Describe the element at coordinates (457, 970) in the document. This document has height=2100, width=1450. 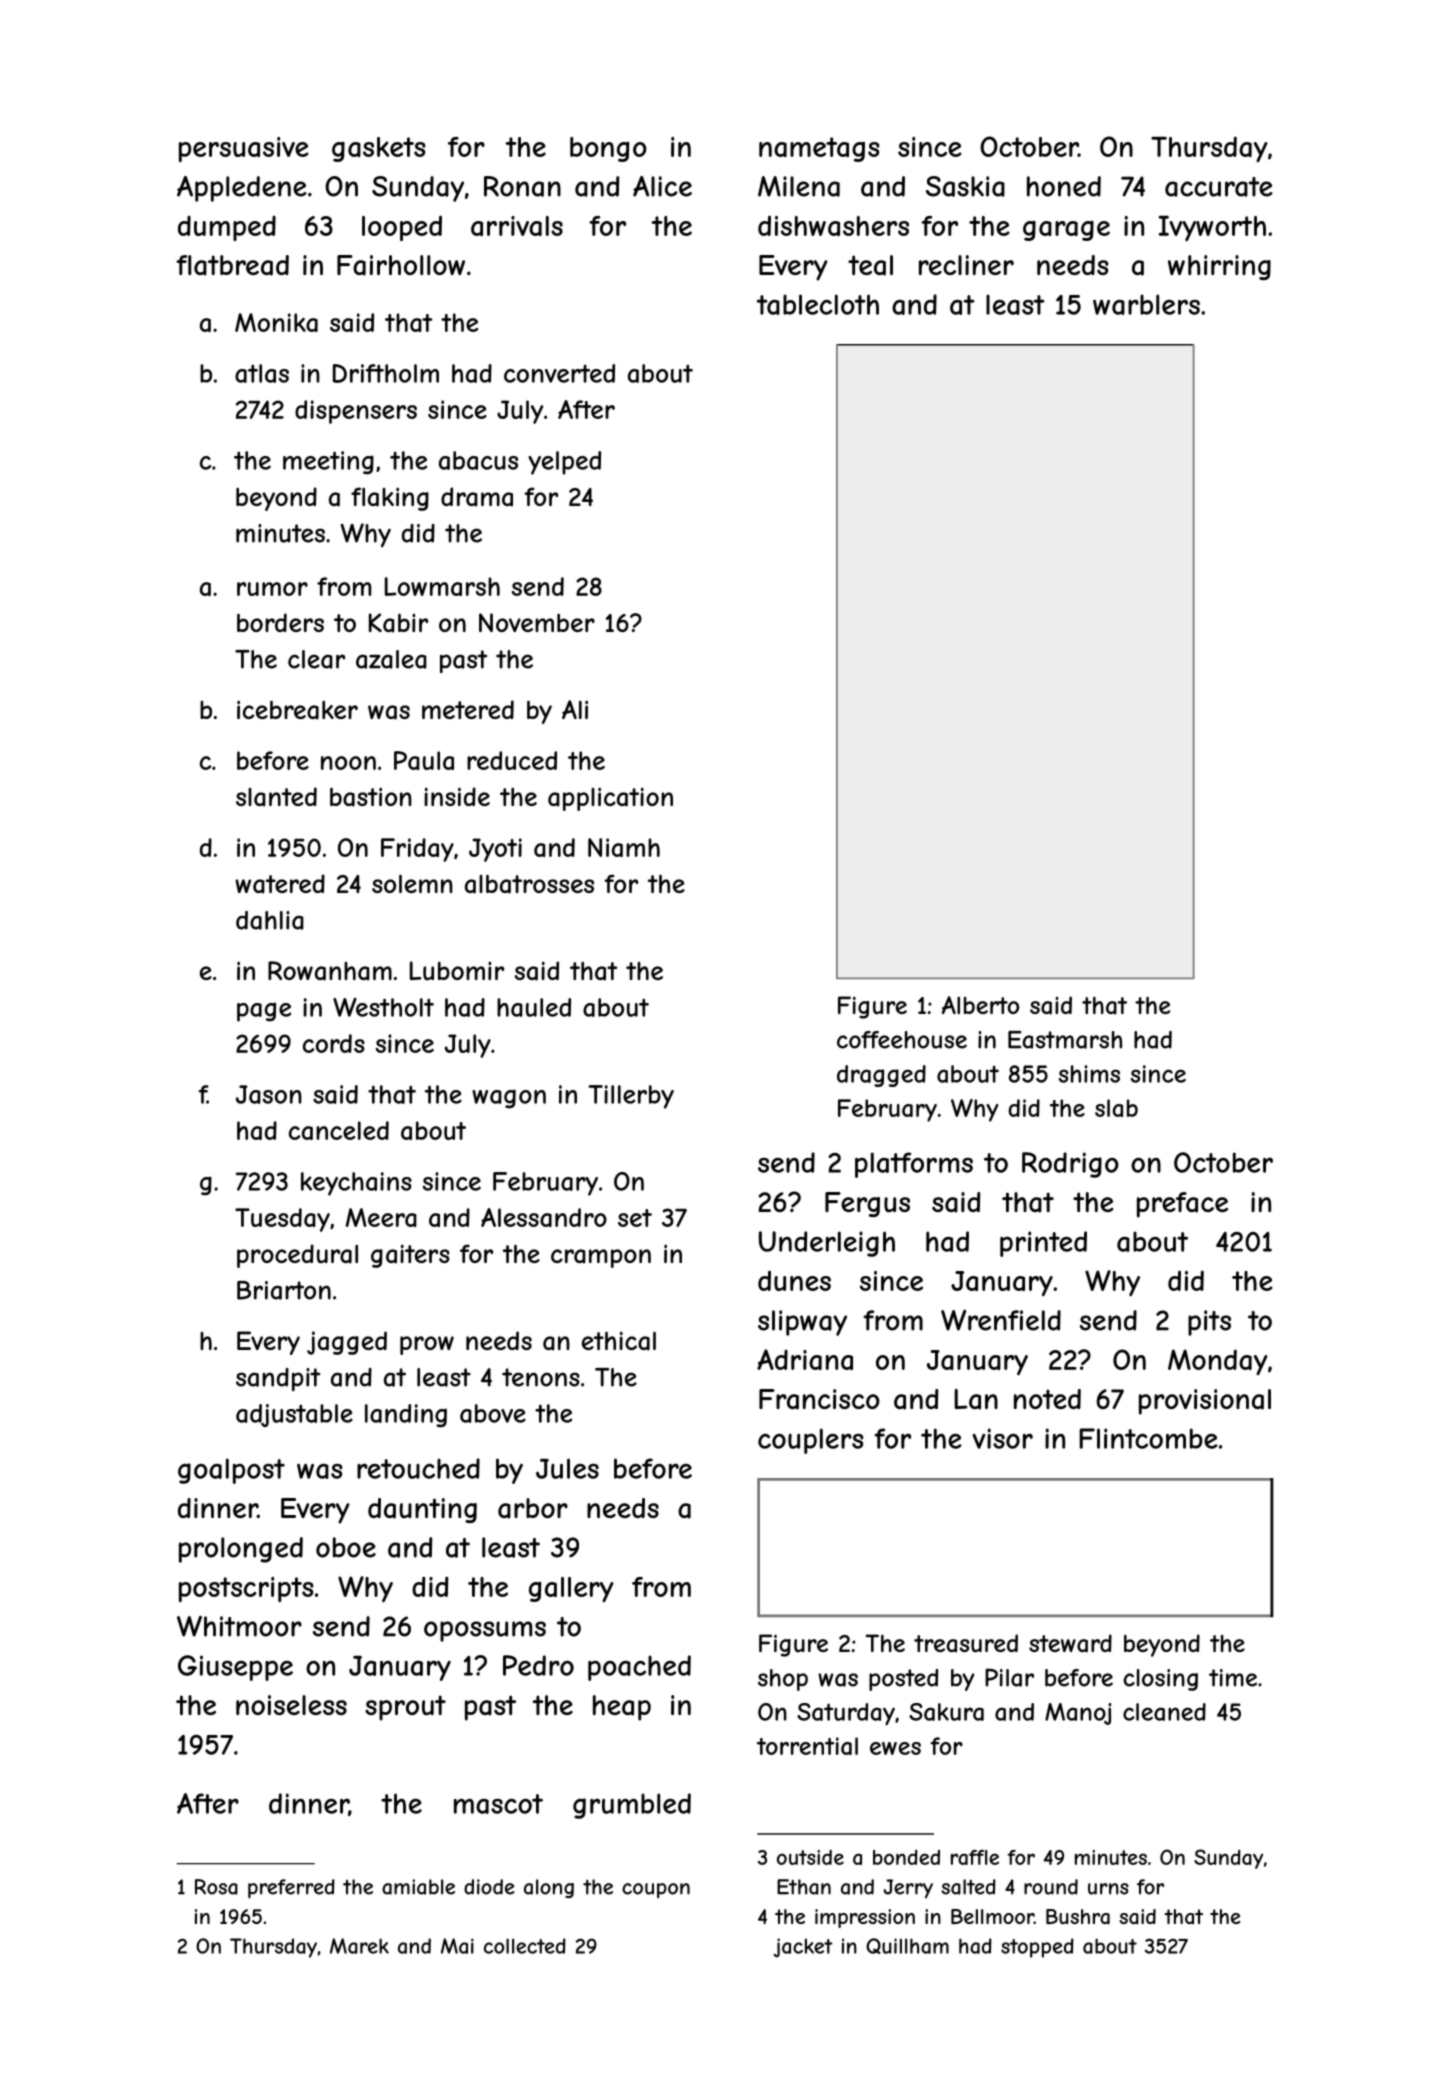
I see `Lubomir` at that location.
